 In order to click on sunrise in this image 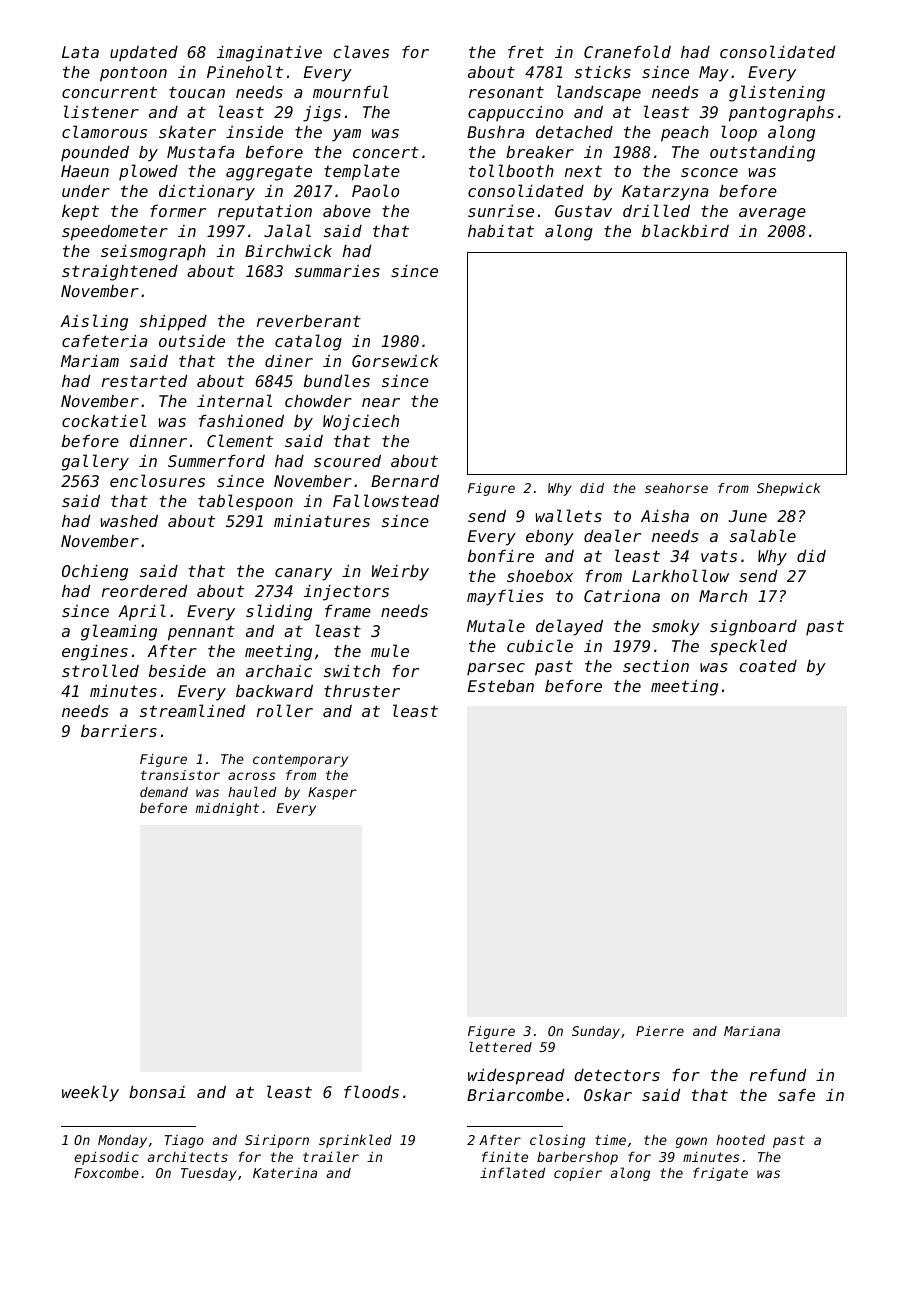, I will do `click(501, 211)`.
